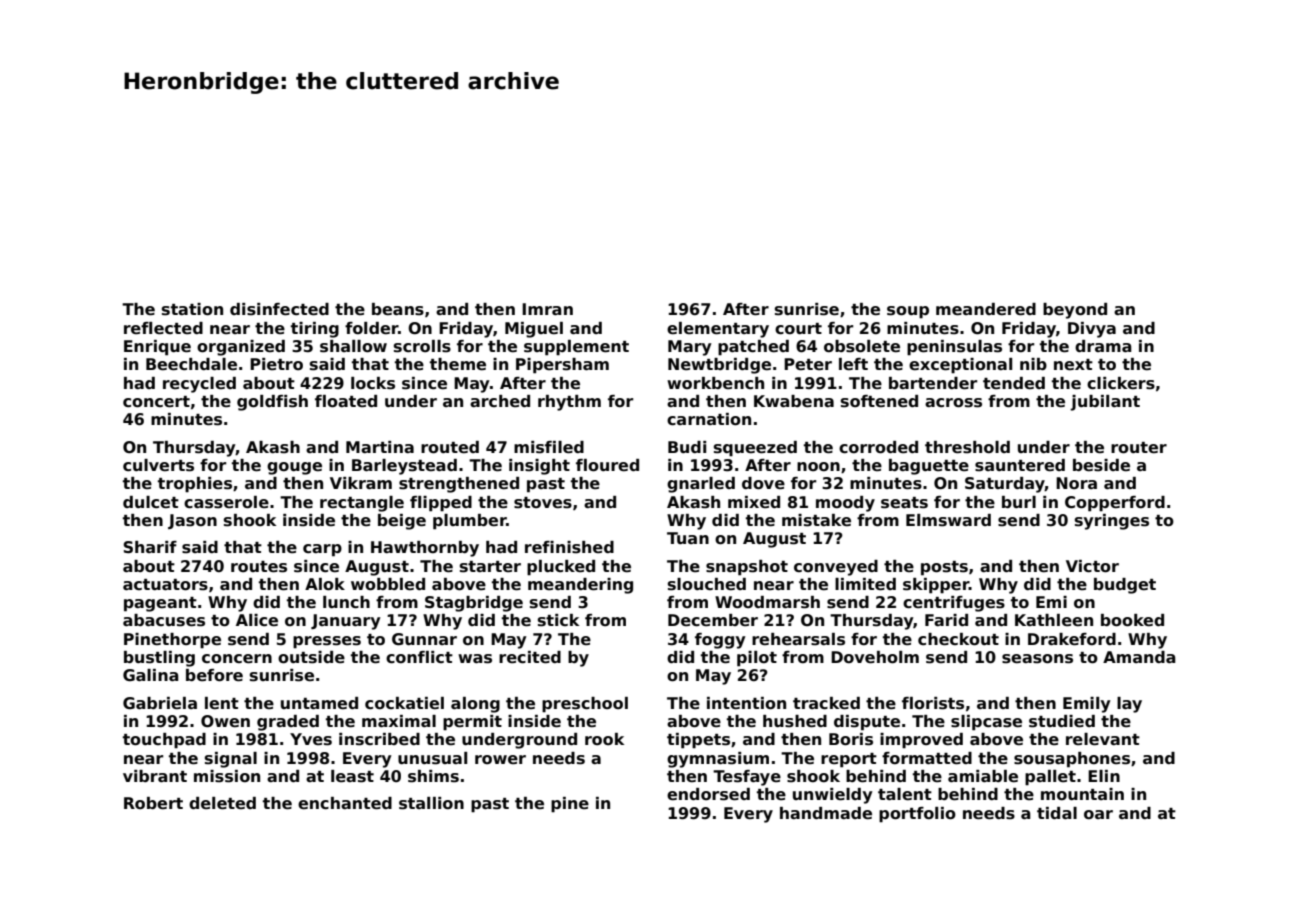 The height and width of the screenshot is (924, 1308). Describe the element at coordinates (690, 348) in the screenshot. I see `Mary` at that location.
